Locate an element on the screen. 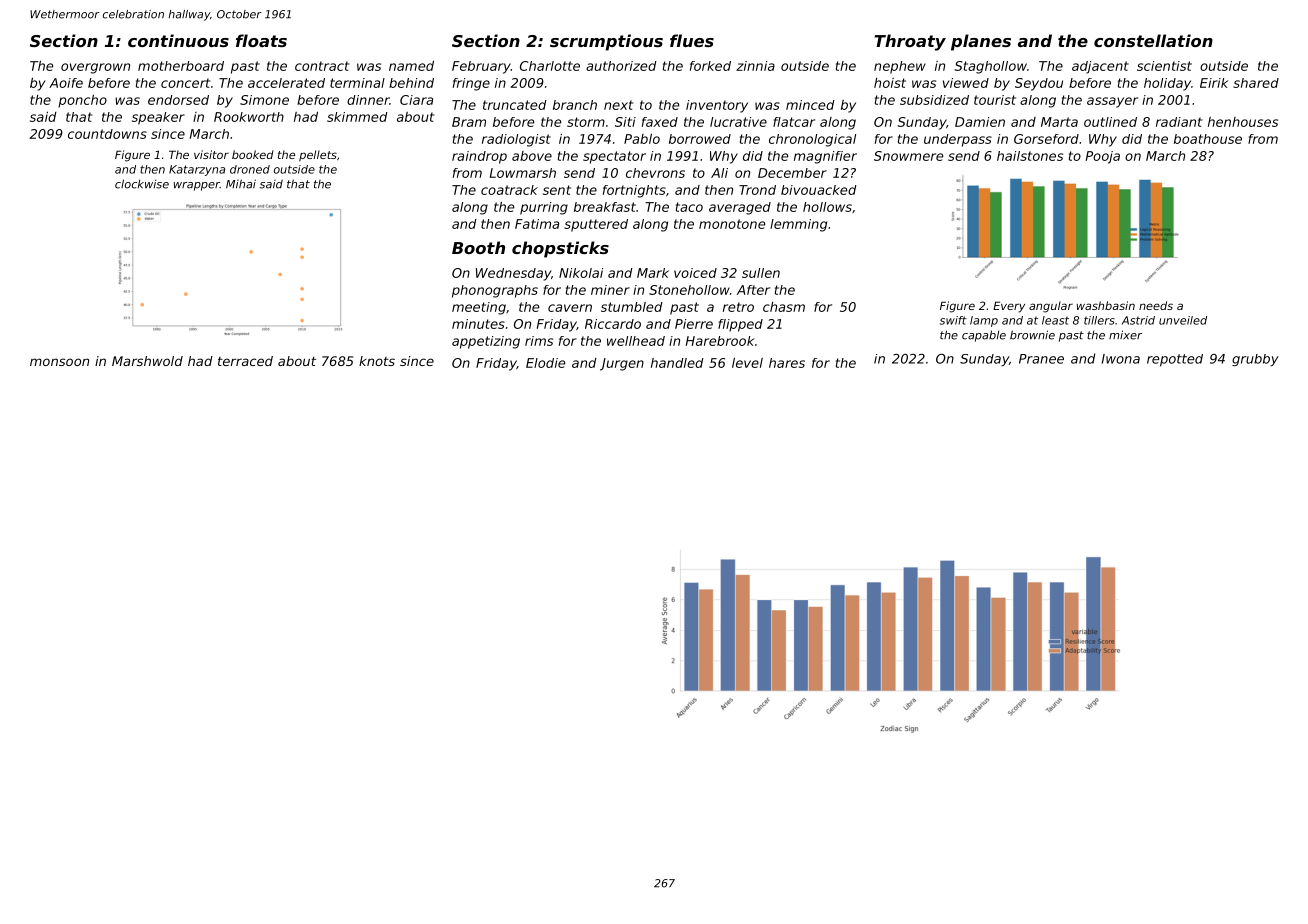  flues is located at coordinates (692, 40).
